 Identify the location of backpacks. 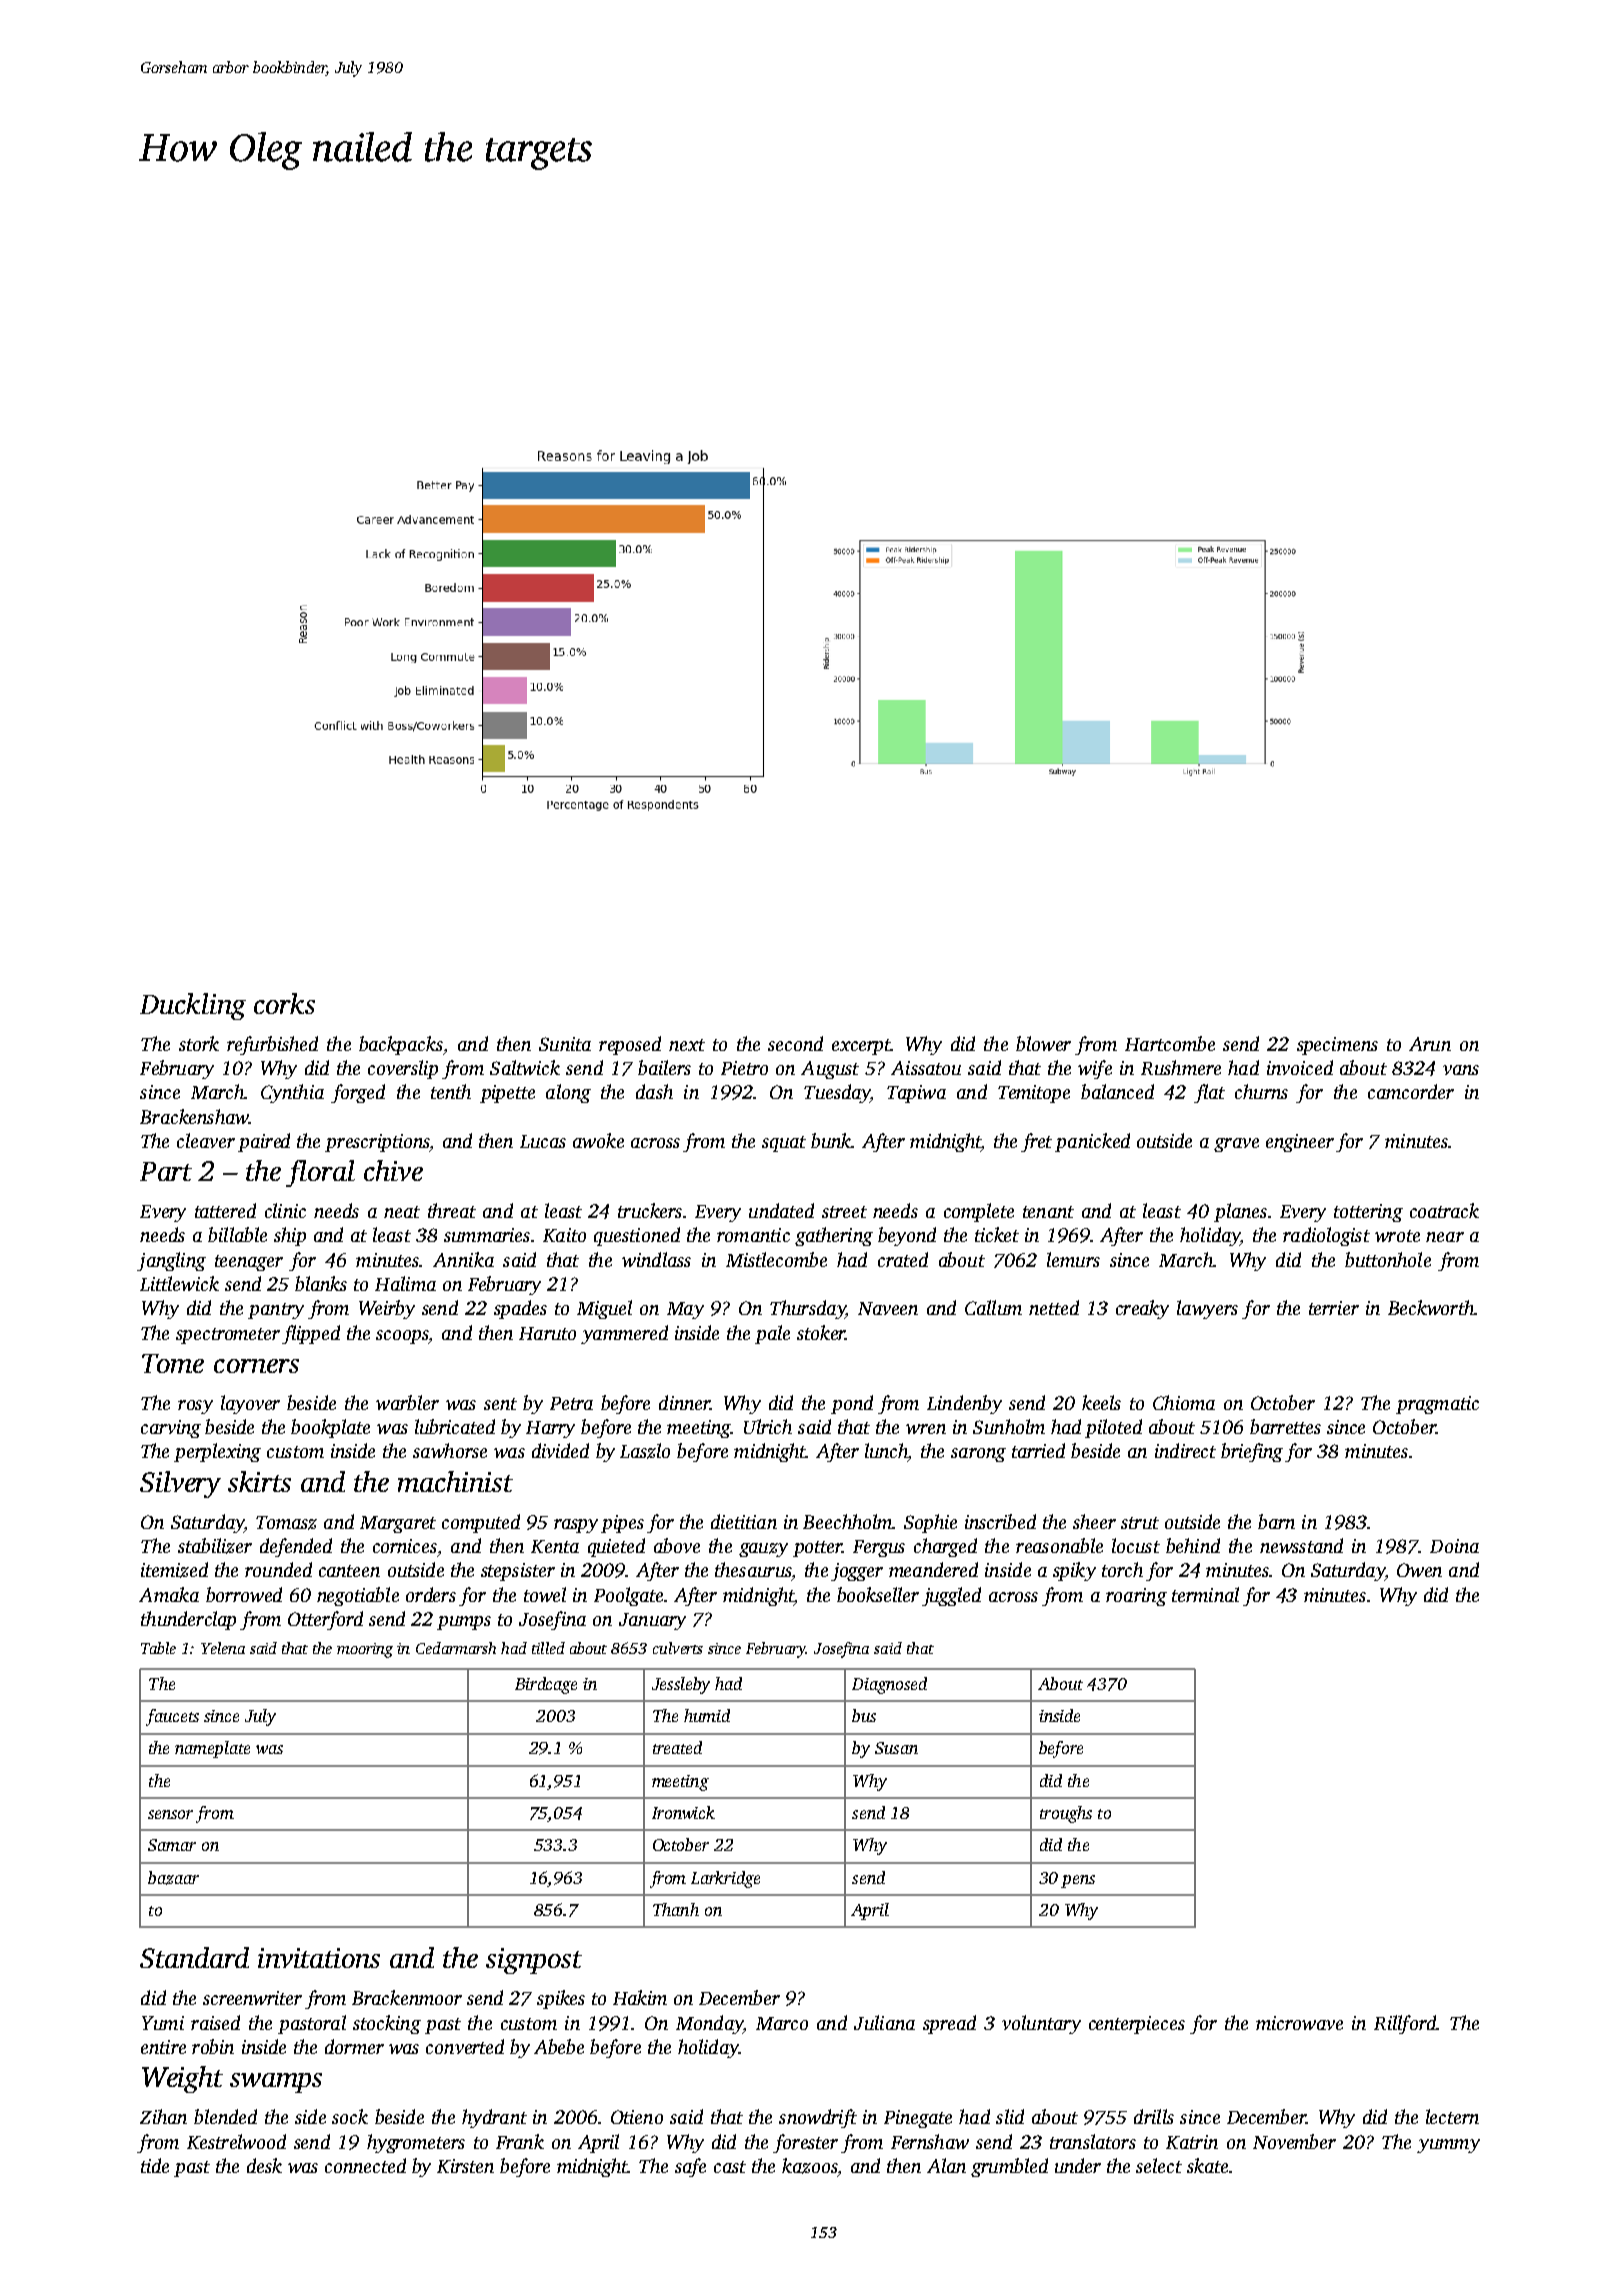
(401, 1045).
